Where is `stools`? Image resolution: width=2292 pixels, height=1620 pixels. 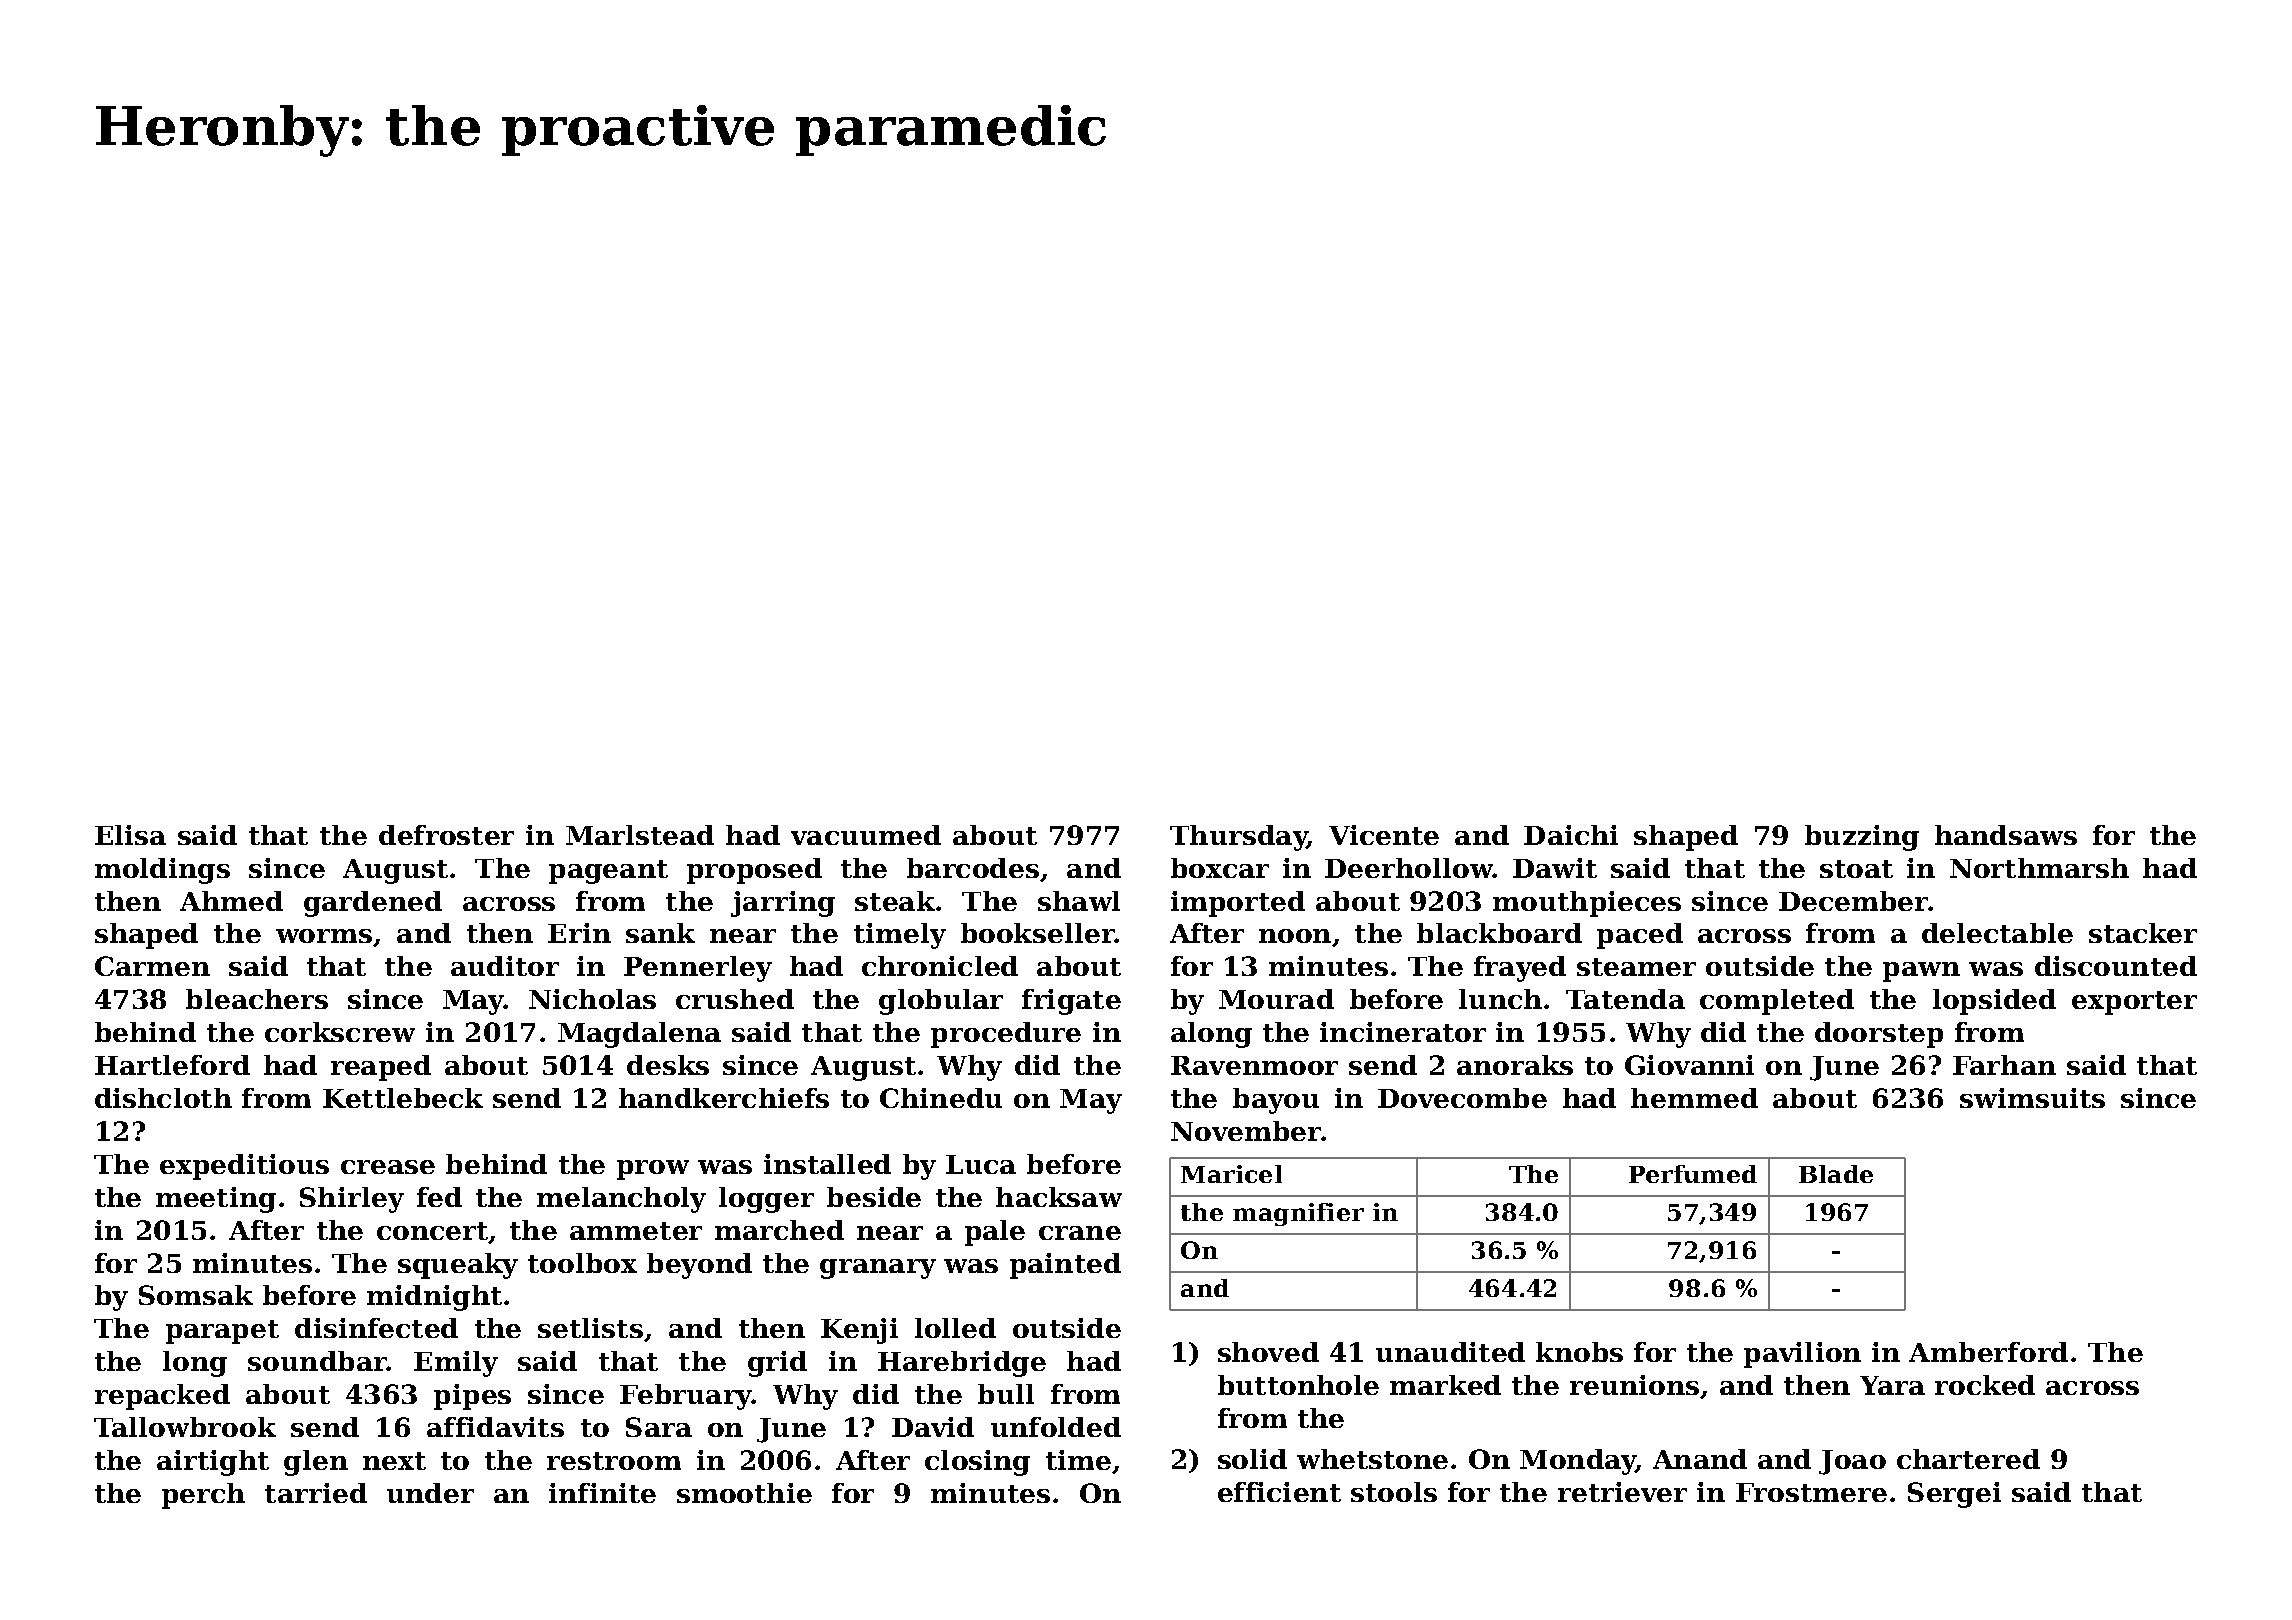
stools is located at coordinates (1394, 1492).
